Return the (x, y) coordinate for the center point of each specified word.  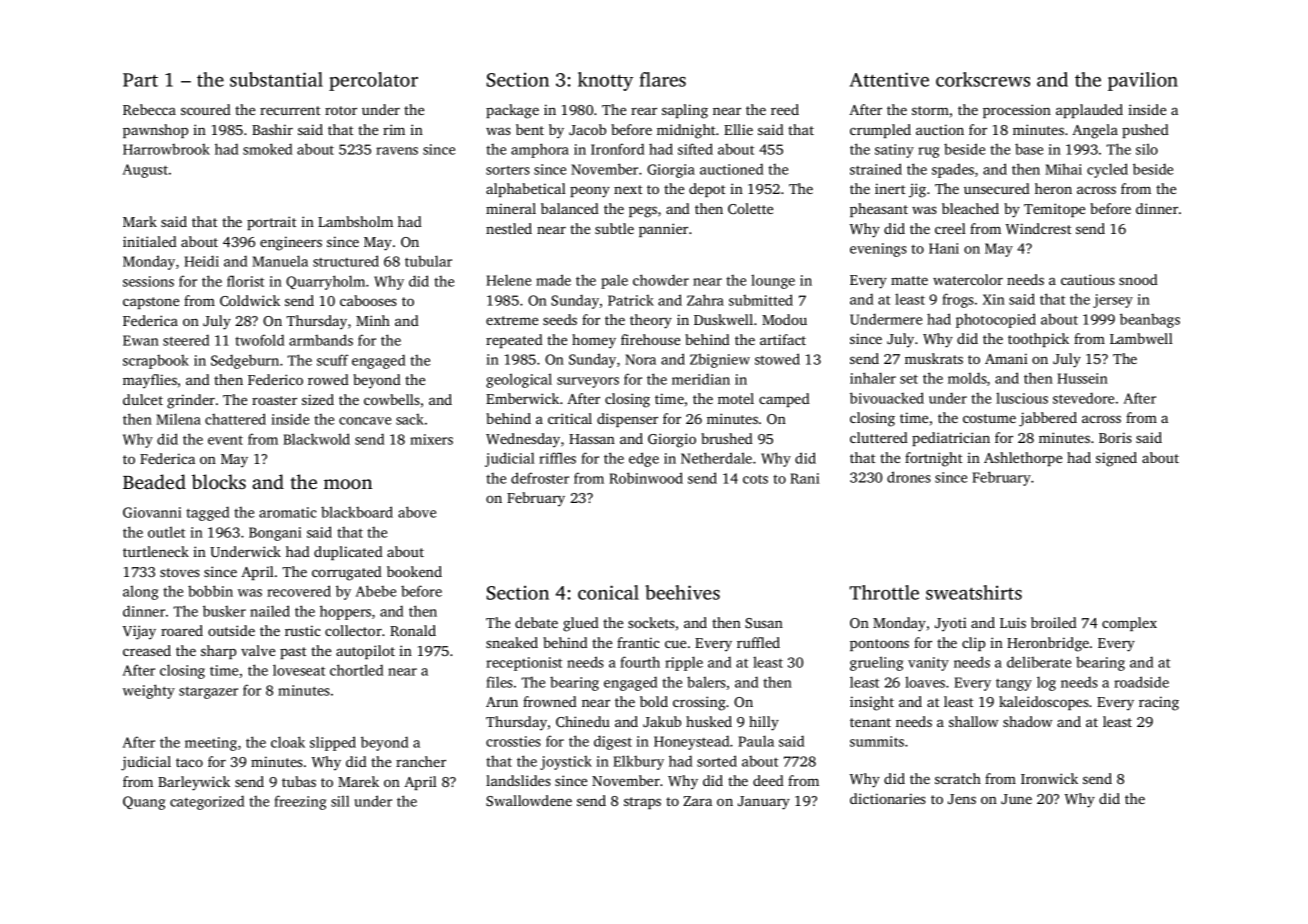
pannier (663, 230)
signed (1116, 459)
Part (140, 80)
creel (950, 228)
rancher (421, 761)
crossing (699, 703)
